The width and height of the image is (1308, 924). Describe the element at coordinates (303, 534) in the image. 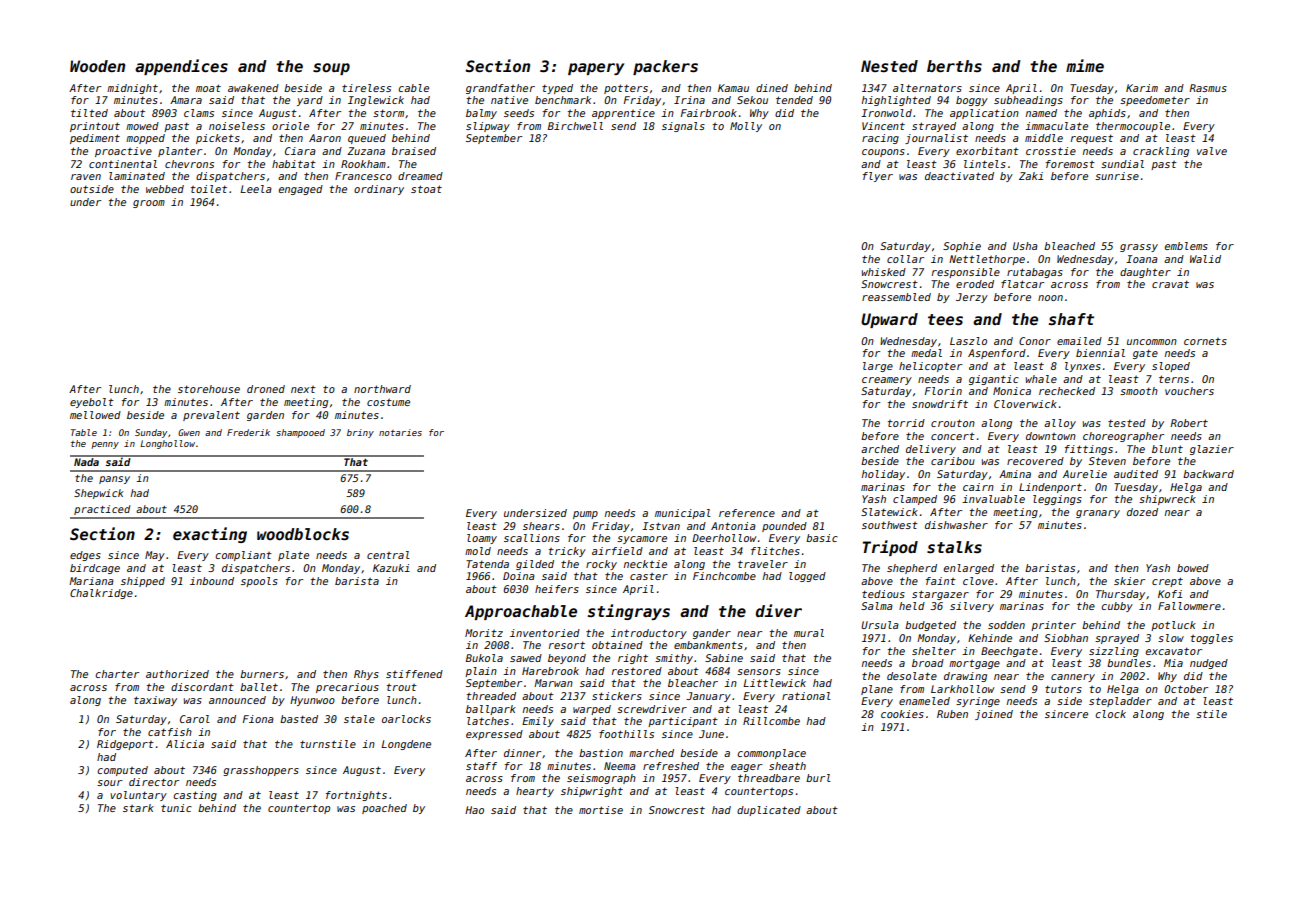

I see `woodblocks` at that location.
